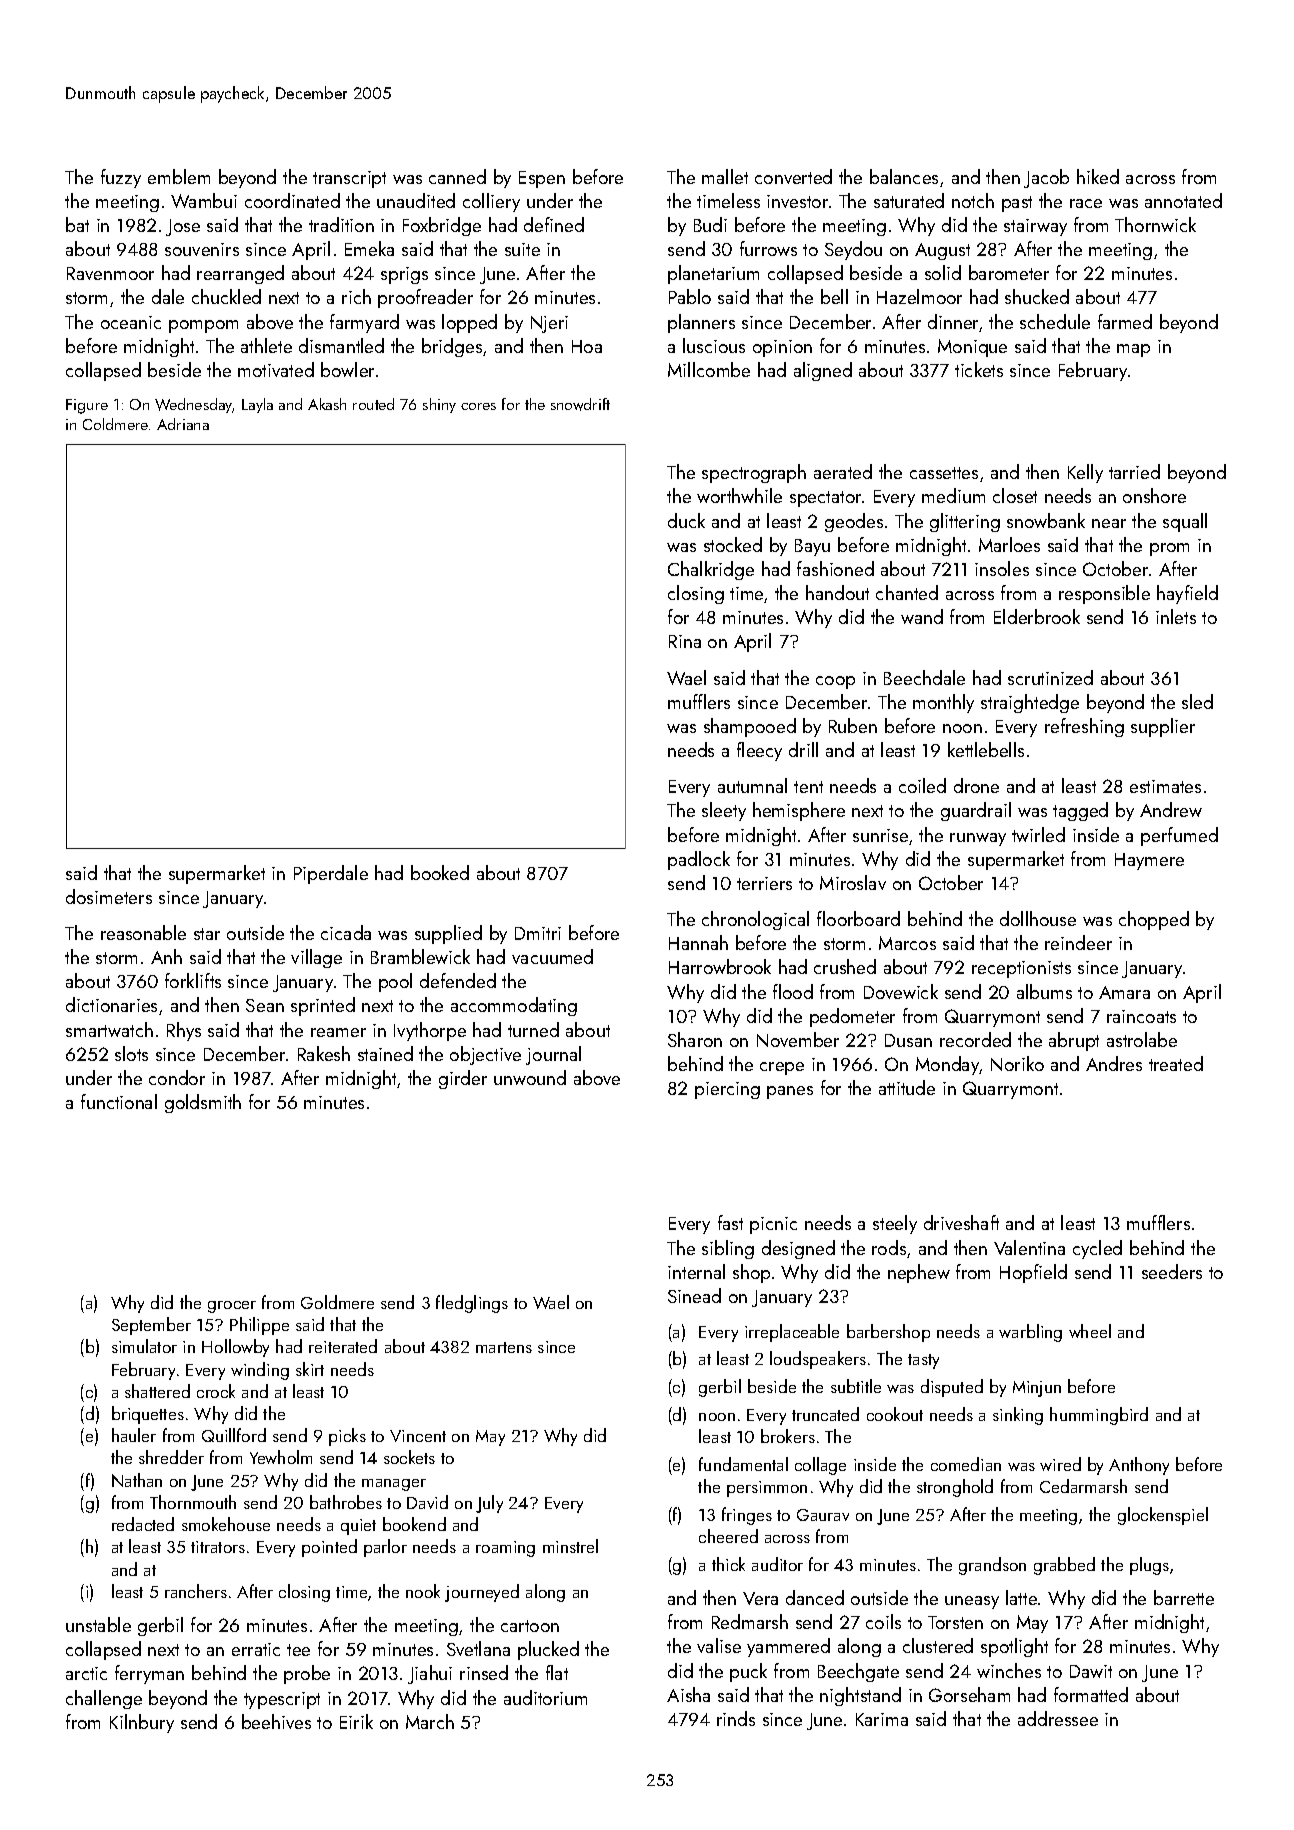 The image size is (1294, 1830). Describe the element at coordinates (686, 520) in the screenshot. I see `duck` at that location.
